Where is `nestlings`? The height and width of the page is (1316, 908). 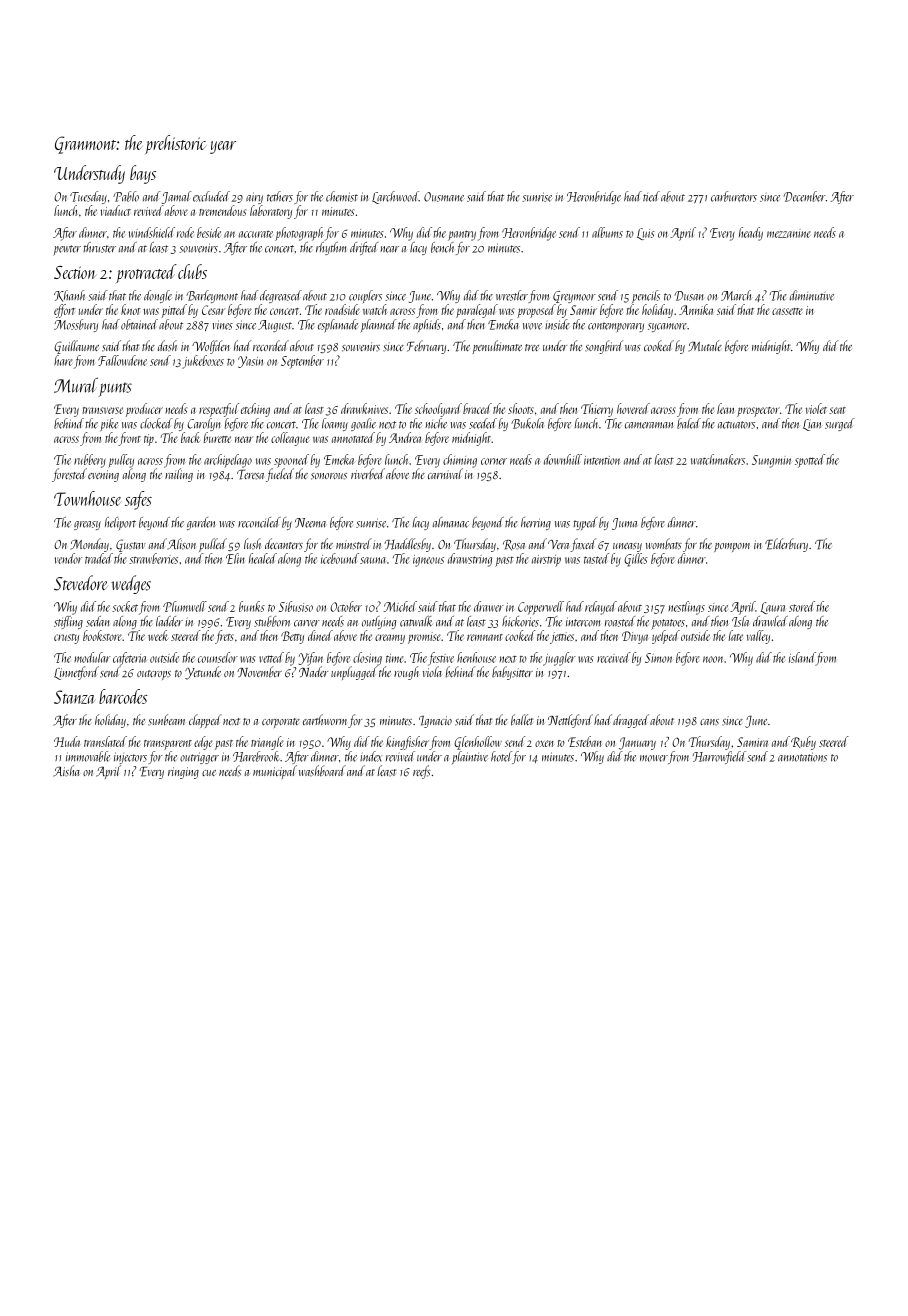 nestlings is located at coordinates (686, 608).
